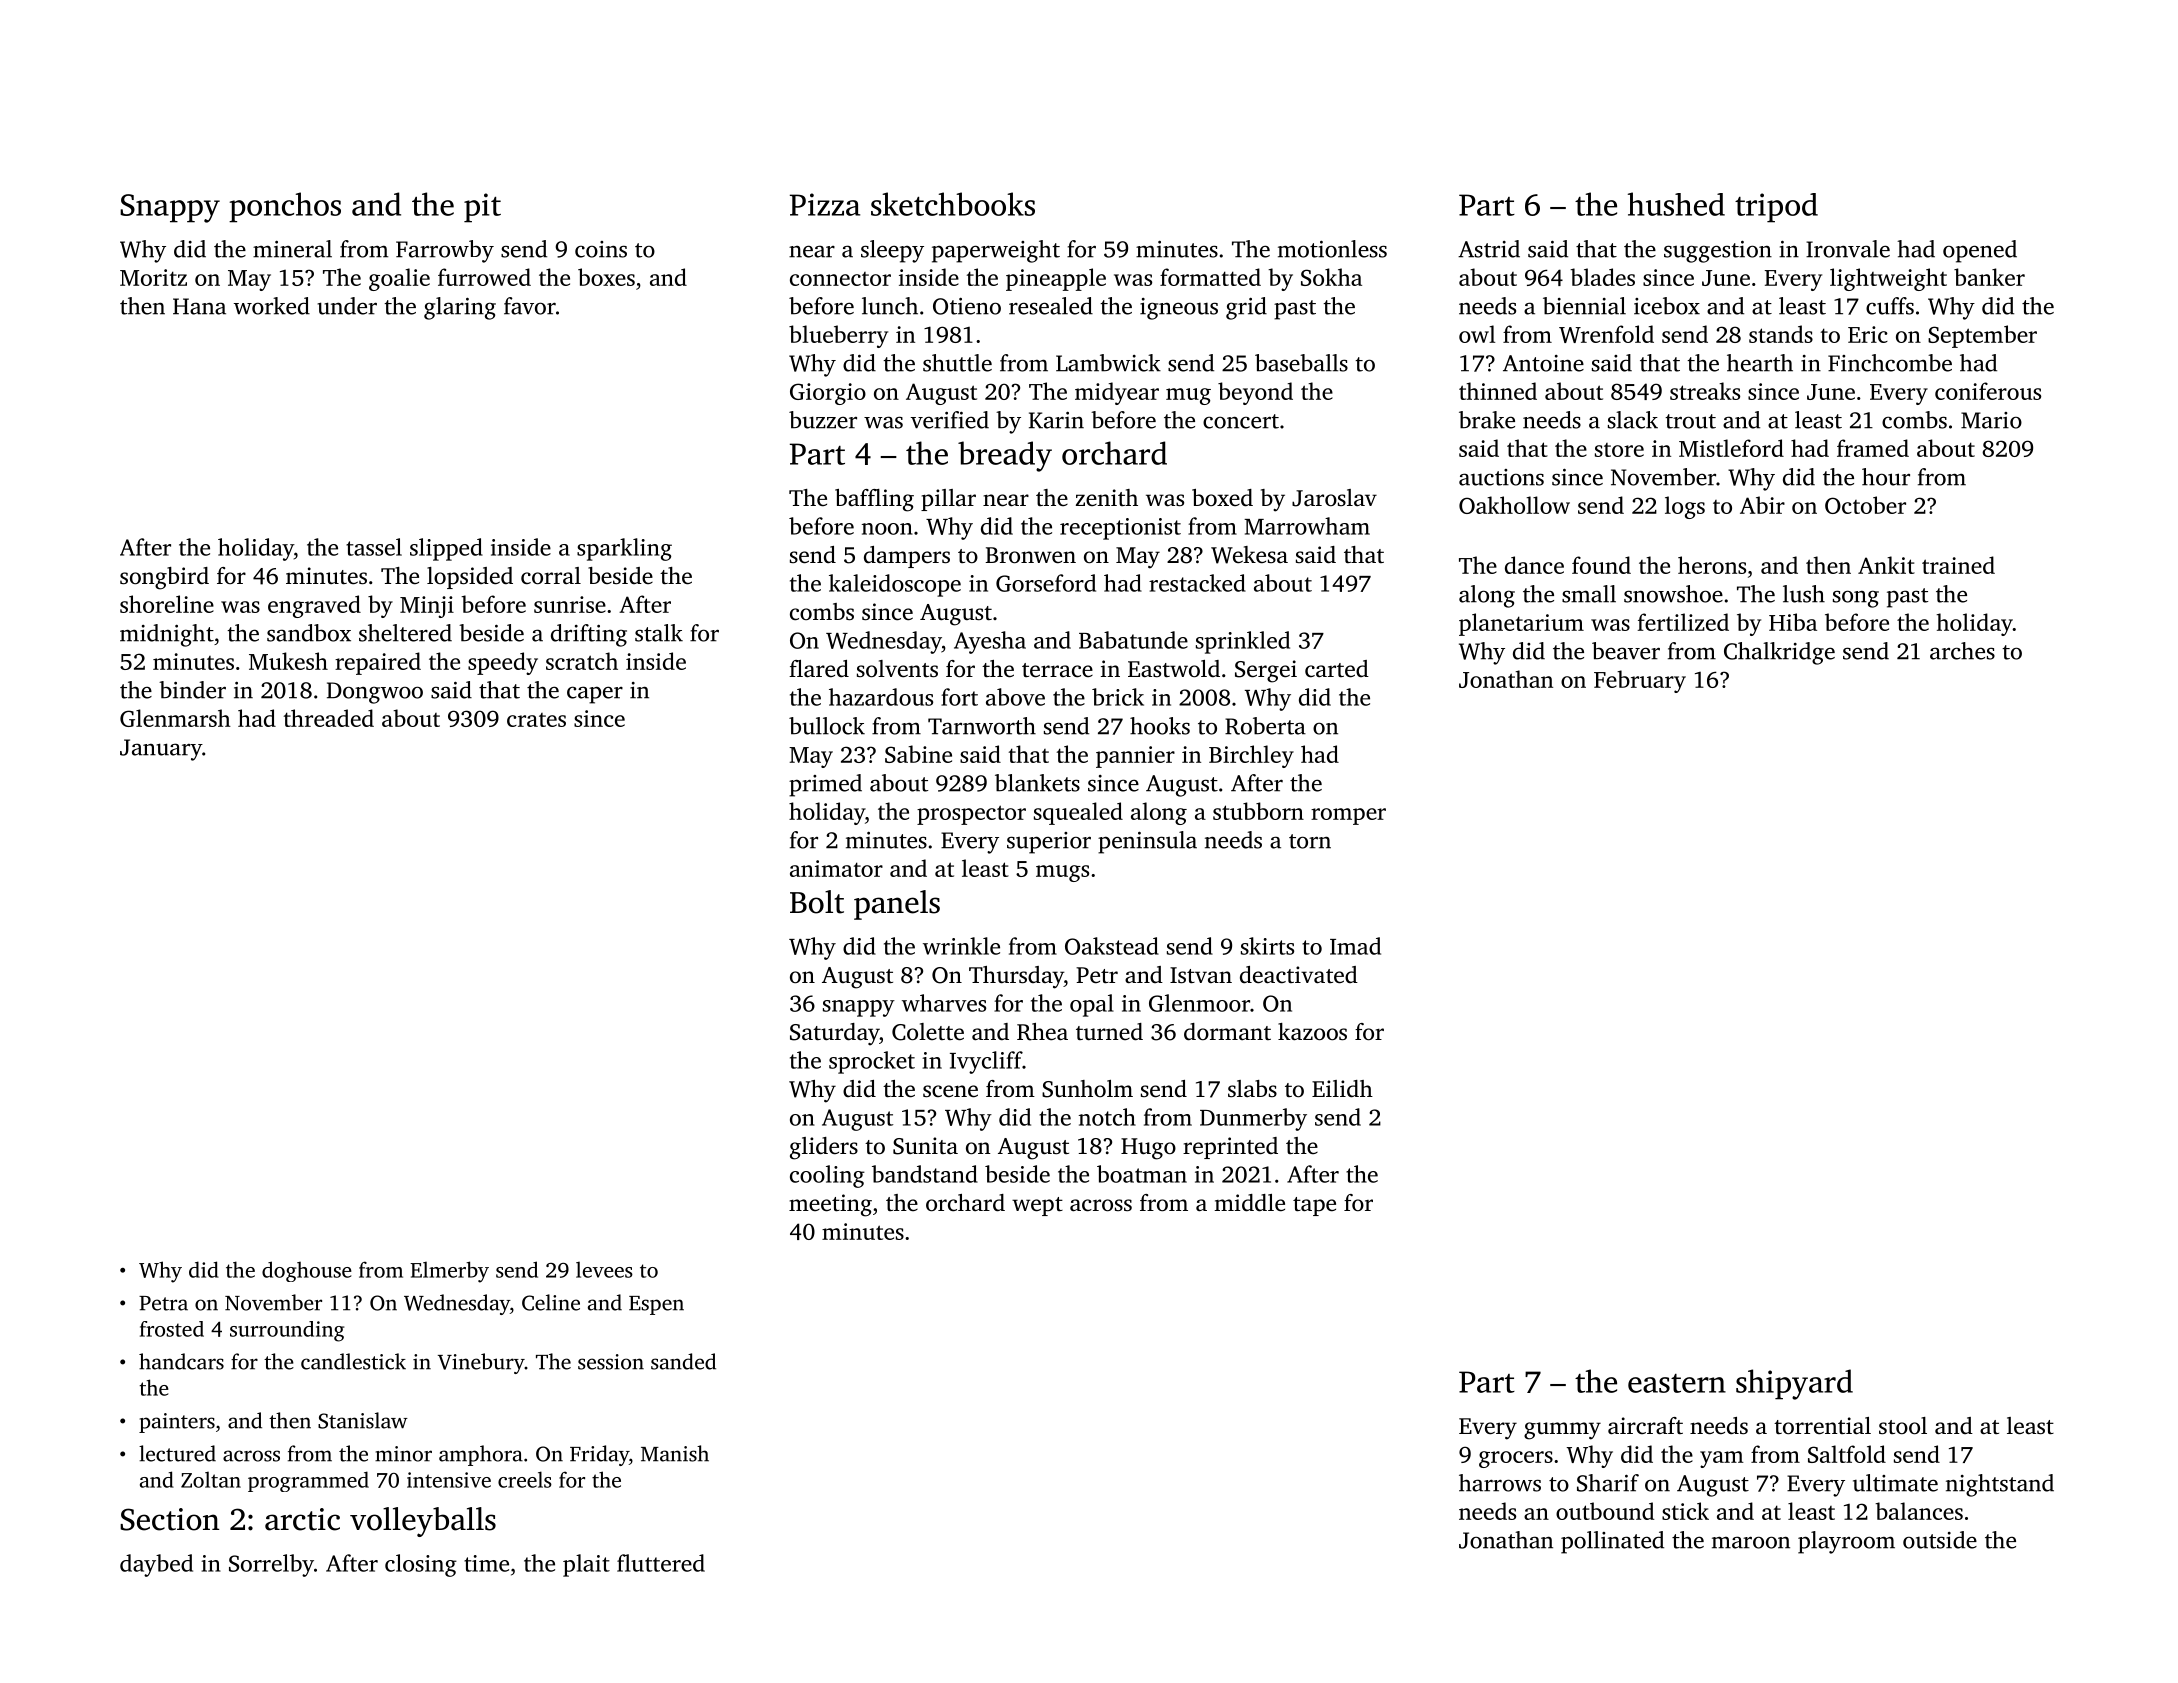 The image size is (2178, 1683). Describe the element at coordinates (421, 1565) in the document. I see `closing` at that location.
